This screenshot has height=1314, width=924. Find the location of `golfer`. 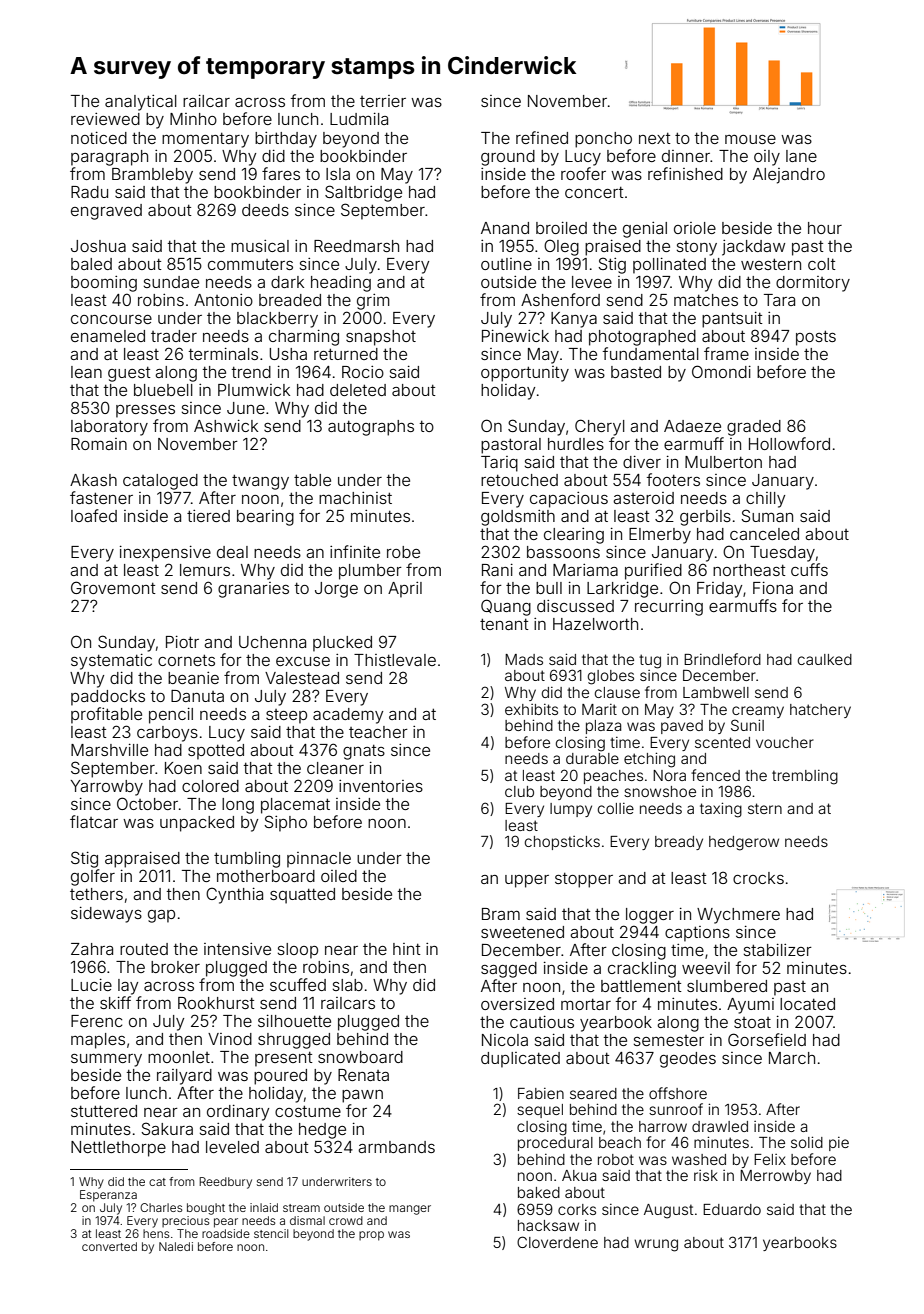

golfer is located at coordinates (93, 877).
